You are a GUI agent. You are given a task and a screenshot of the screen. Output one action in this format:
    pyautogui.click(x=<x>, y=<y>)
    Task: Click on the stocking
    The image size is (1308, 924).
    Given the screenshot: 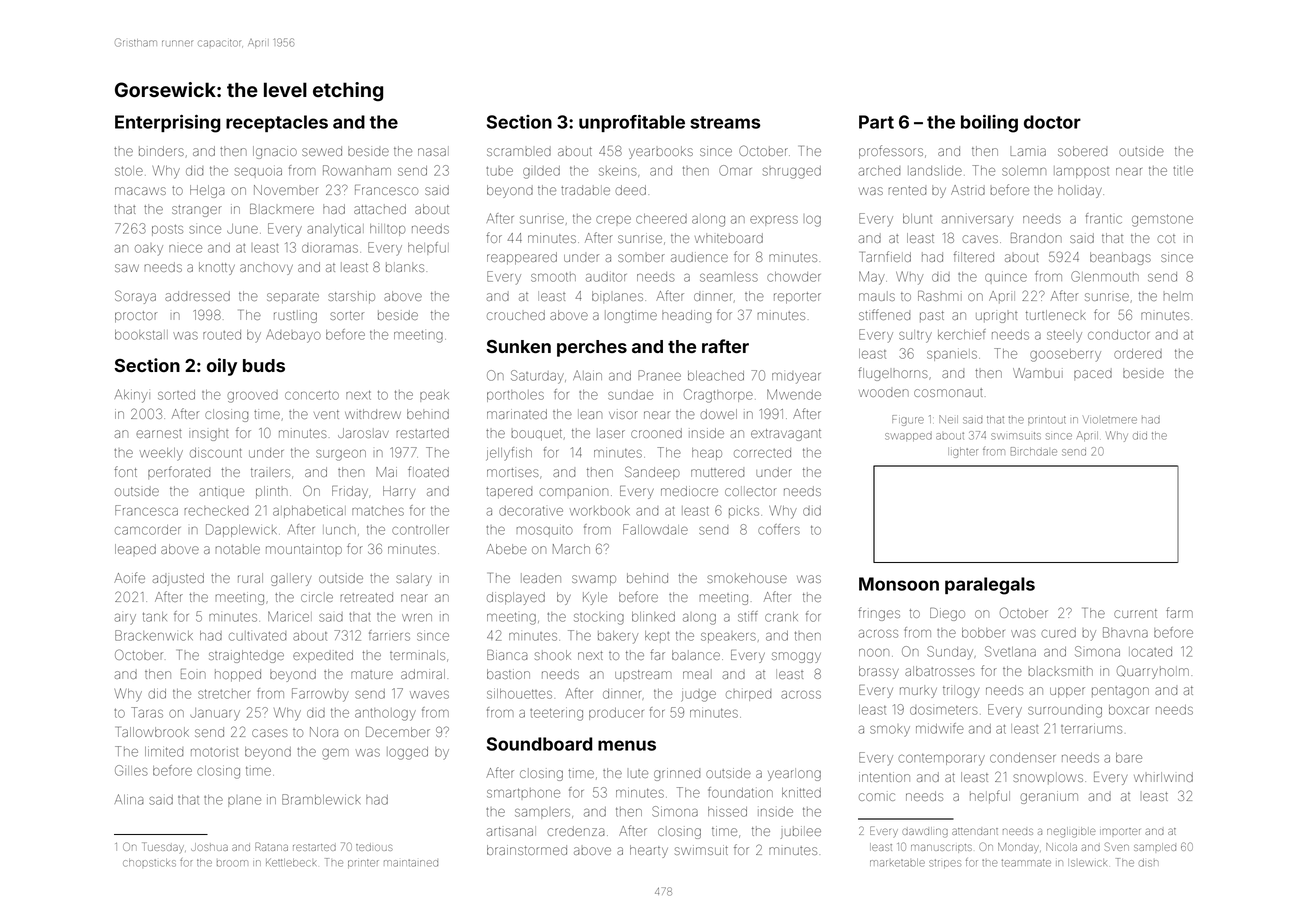 What is the action you would take?
    pyautogui.click(x=599, y=619)
